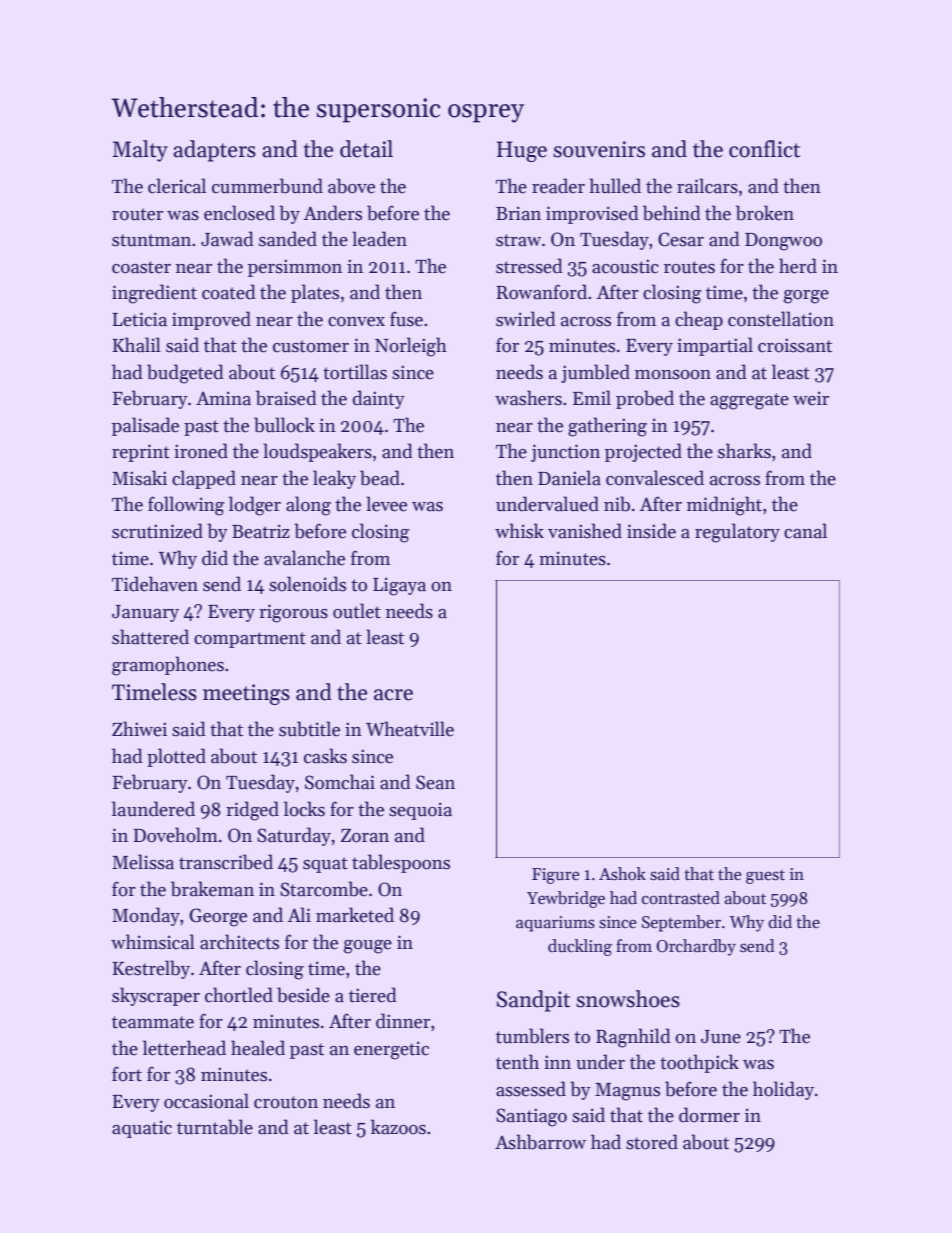  I want to click on adapters, so click(214, 151).
